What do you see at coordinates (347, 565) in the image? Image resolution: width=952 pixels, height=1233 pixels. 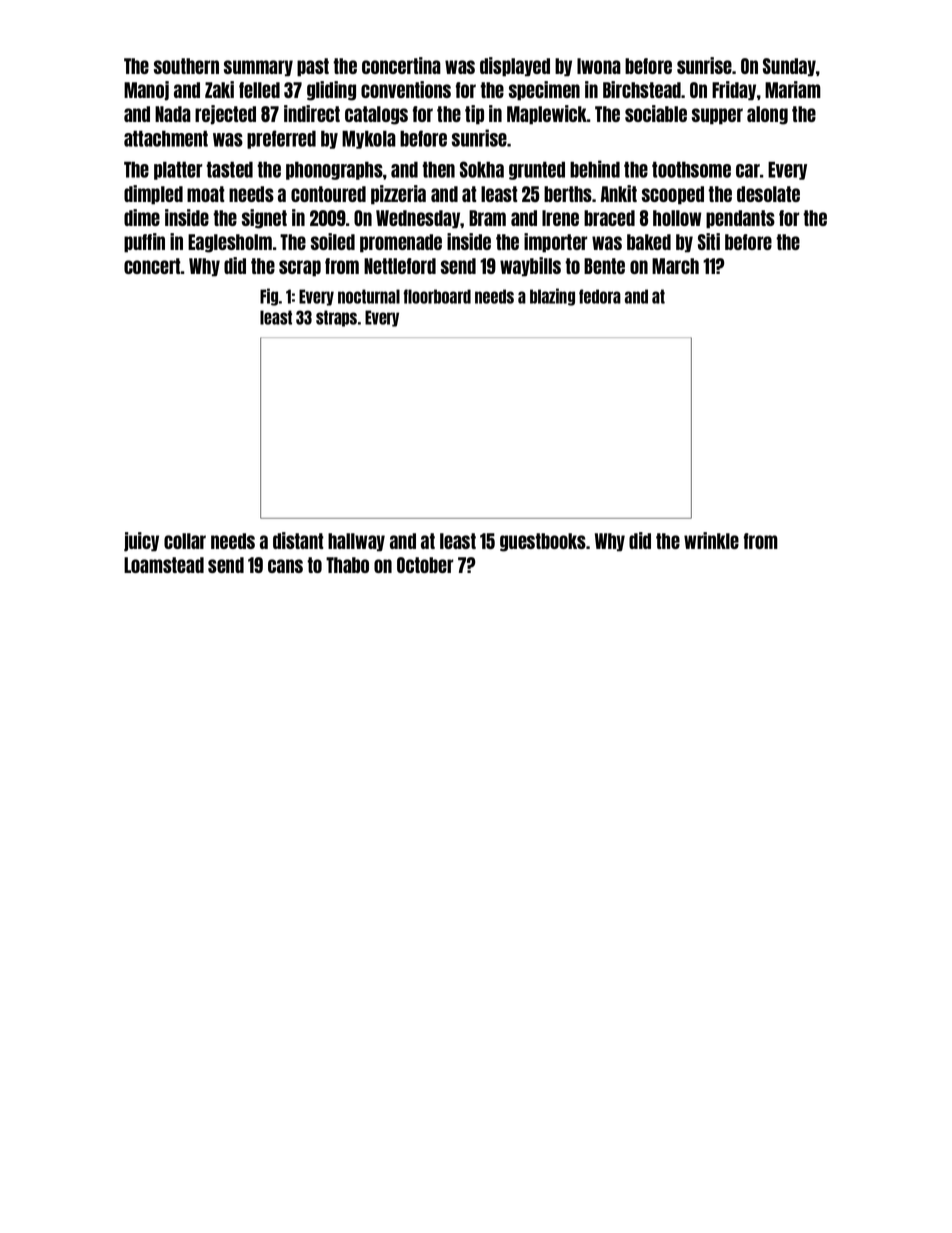 I see `Thabo` at bounding box center [347, 565].
